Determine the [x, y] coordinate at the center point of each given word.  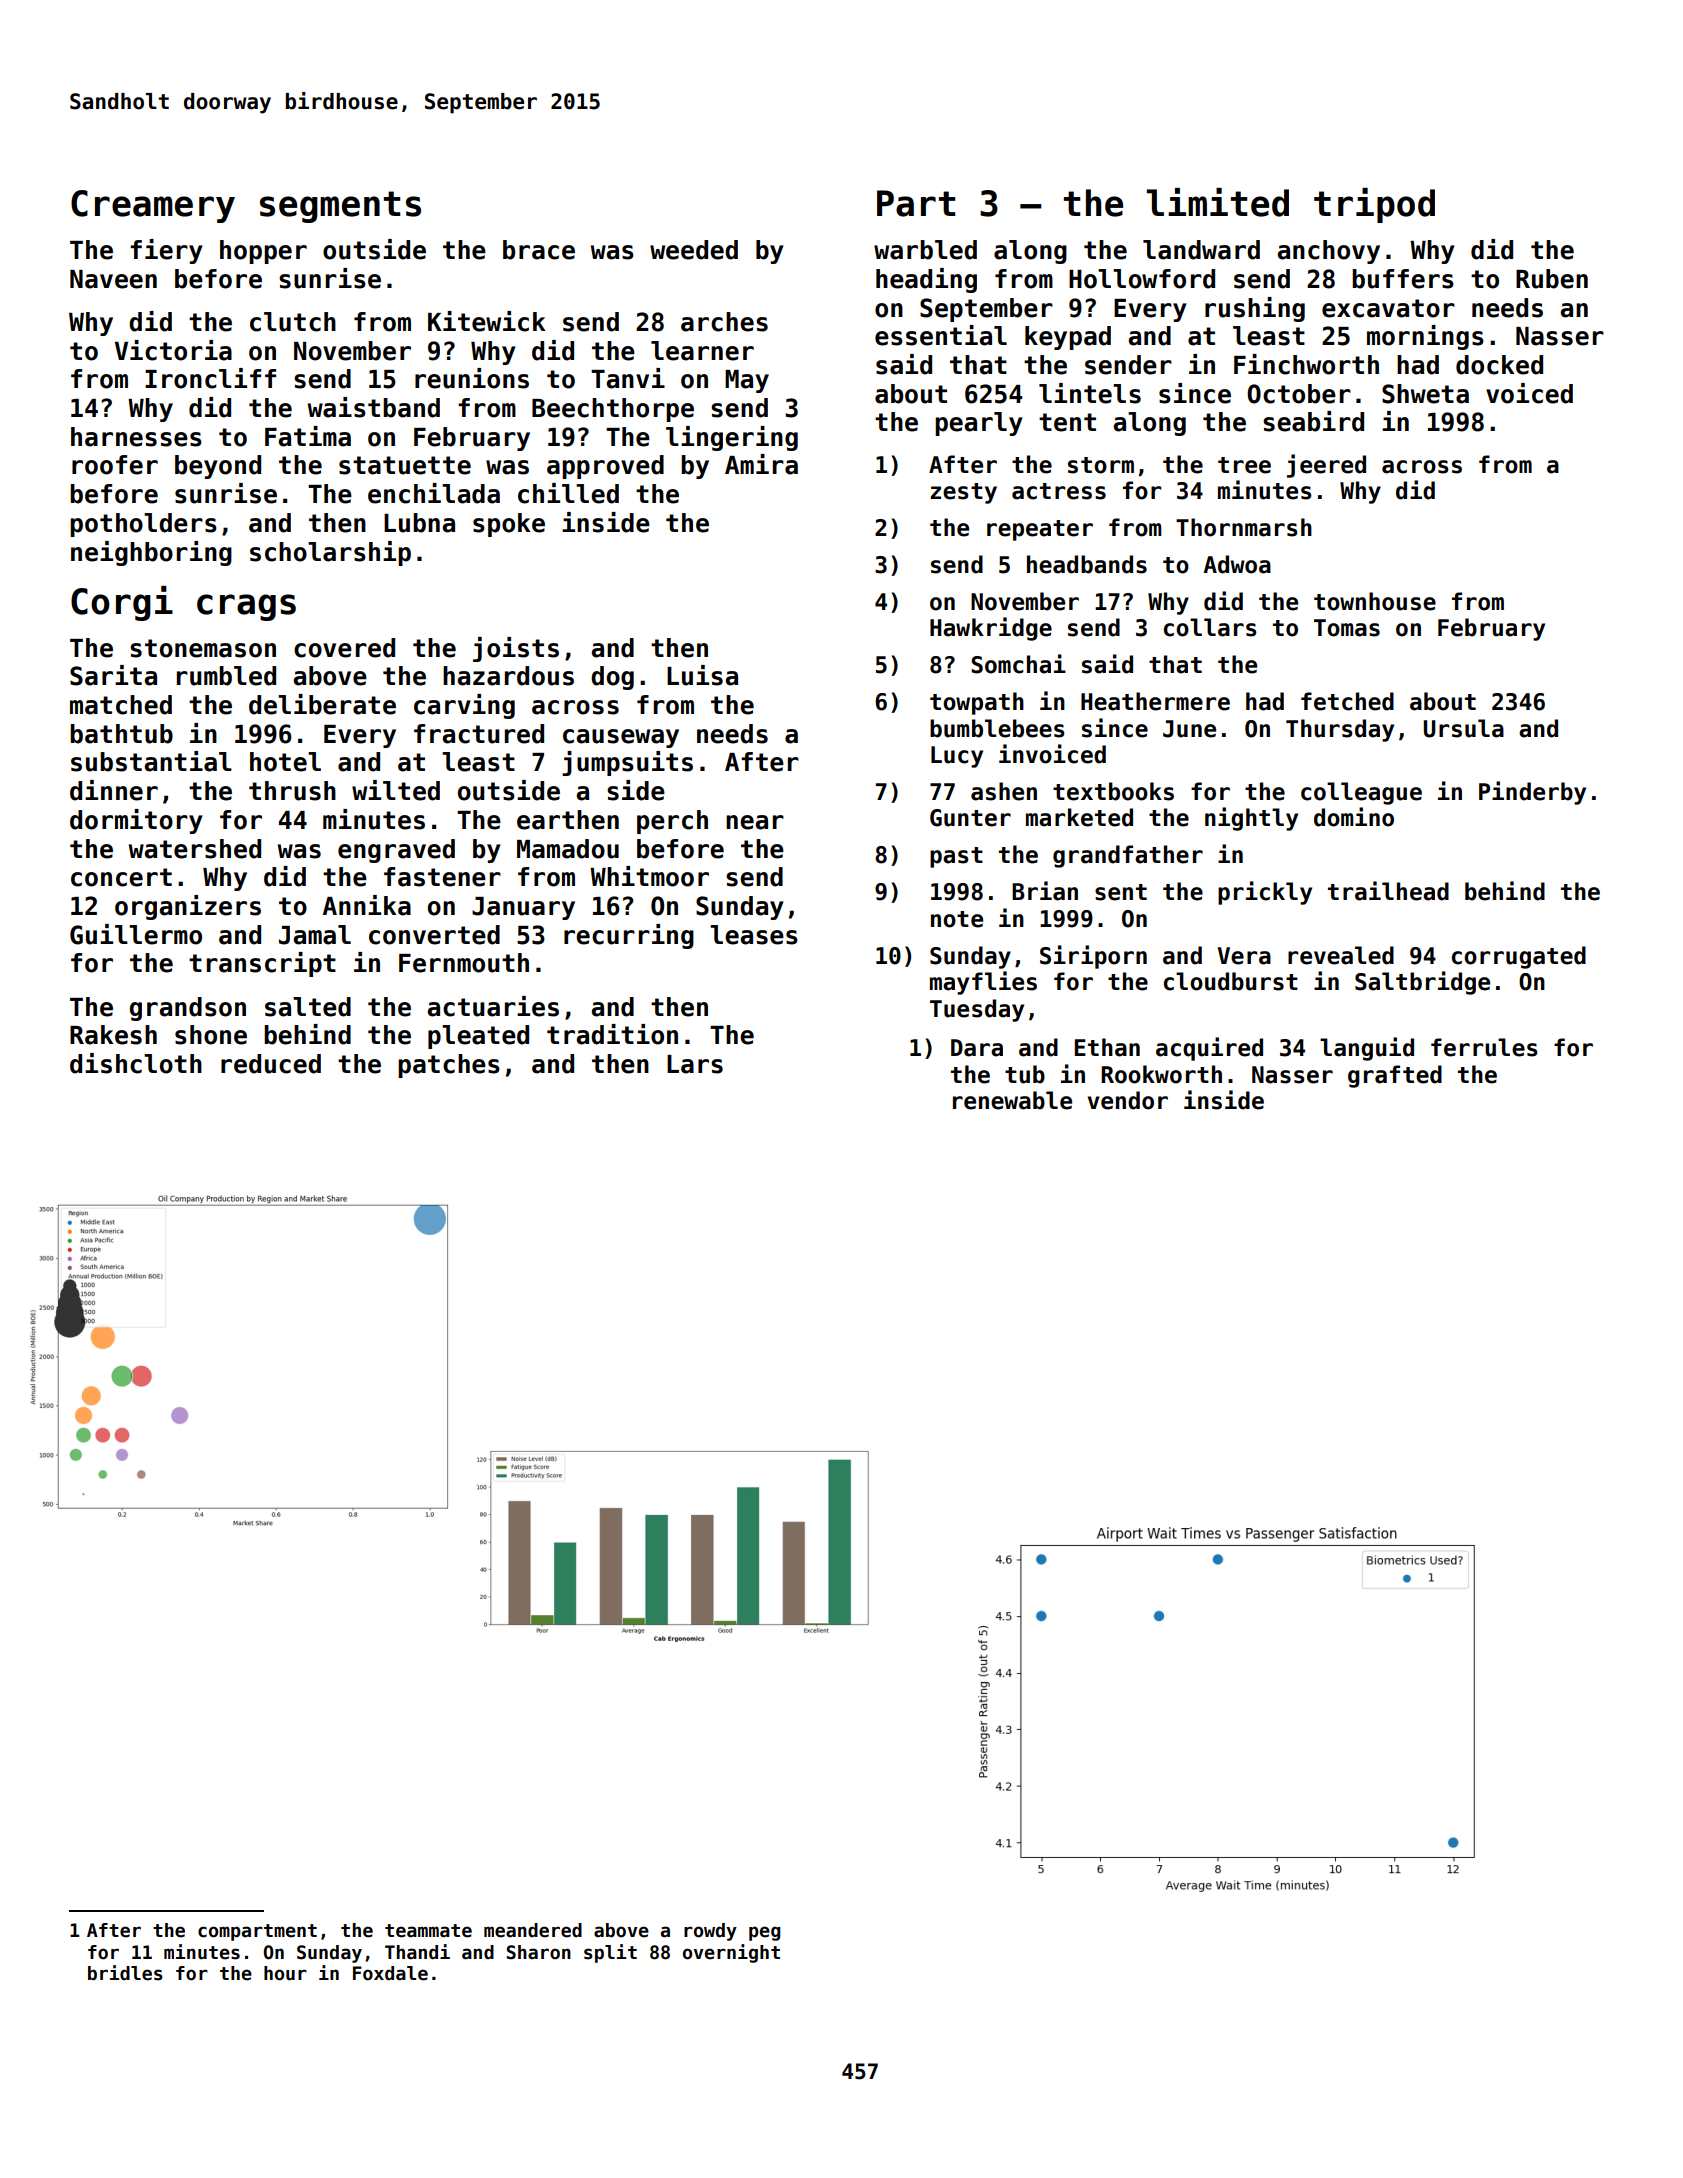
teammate [428, 1931]
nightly [1251, 819]
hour [285, 1973]
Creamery [153, 206]
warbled [925, 250]
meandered [533, 1930]
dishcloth [136, 1063]
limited [1218, 202]
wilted [396, 790]
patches [449, 1066]
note [957, 919]
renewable [1012, 1100]
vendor [1128, 1100]
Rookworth [1161, 1074]
